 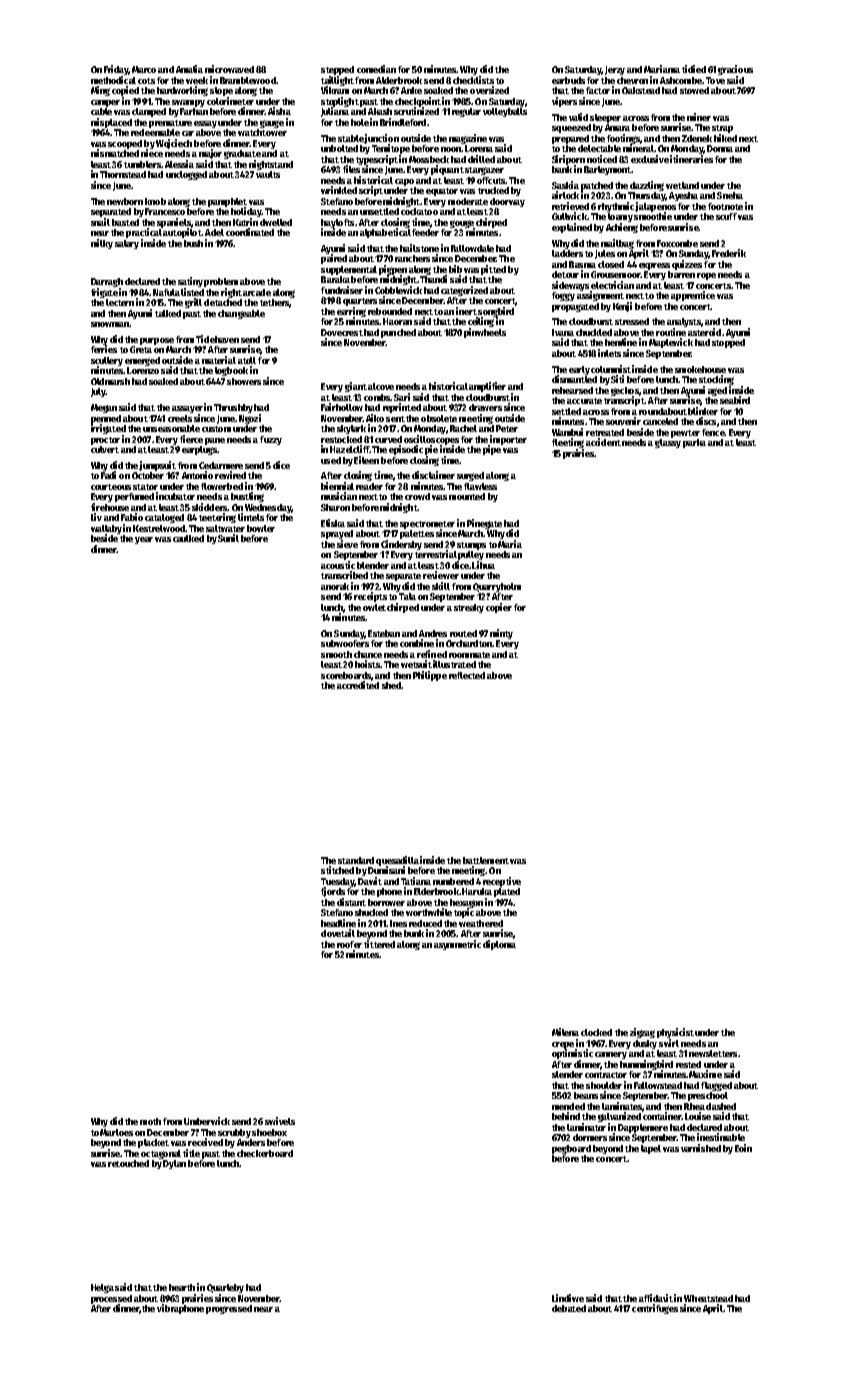 What do you see at coordinates (694, 443) in the document?
I see `parka` at bounding box center [694, 443].
